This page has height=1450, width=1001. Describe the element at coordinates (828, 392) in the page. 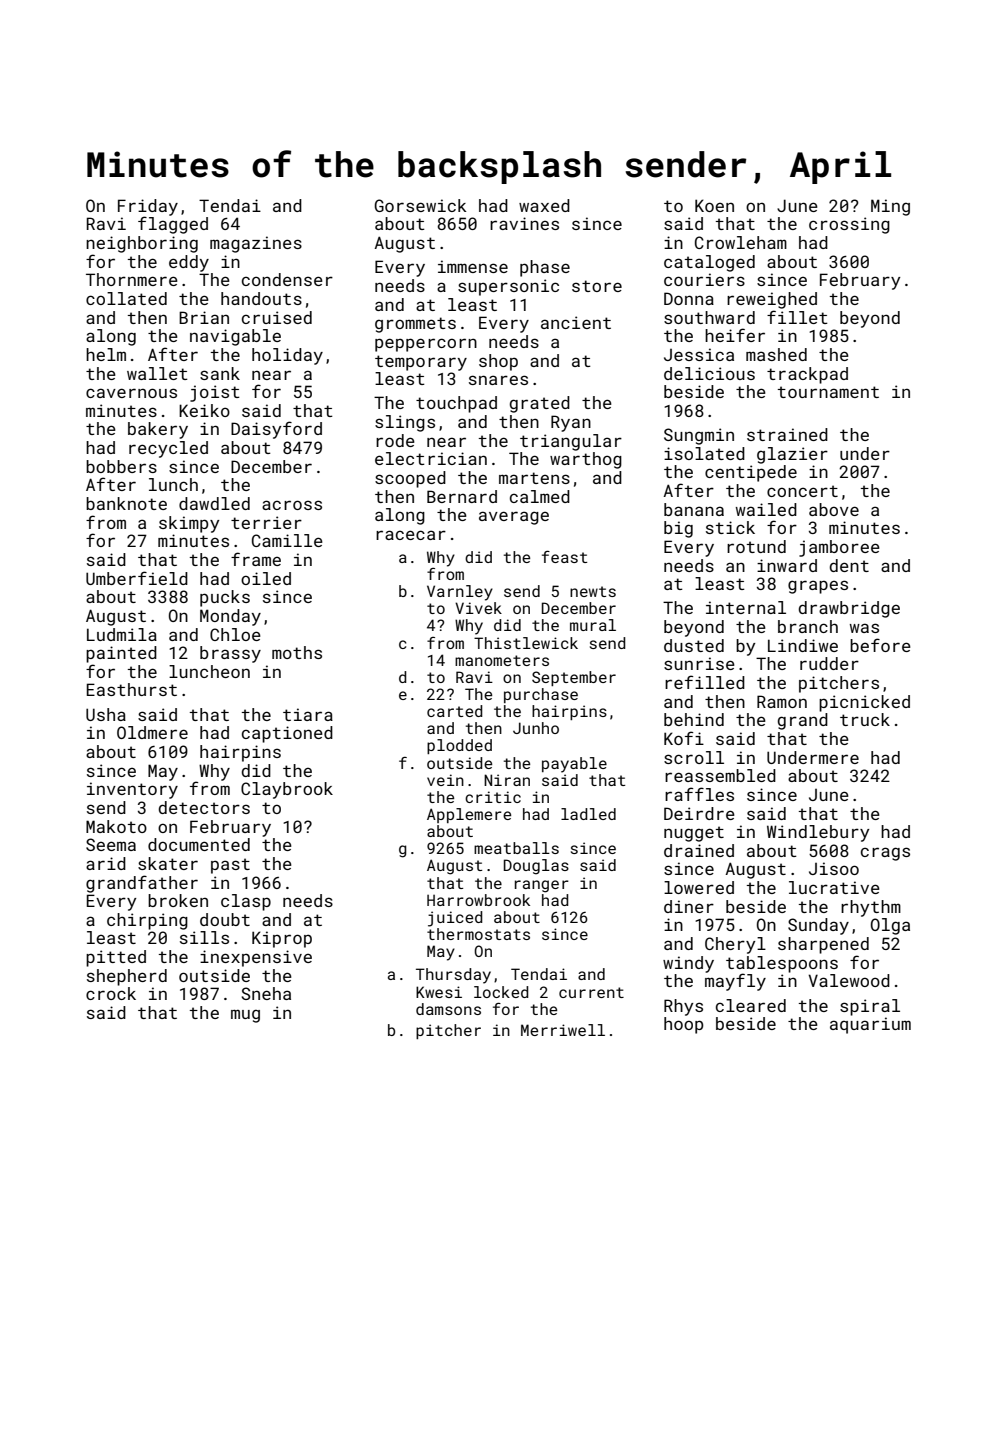

I see `tournament` at that location.
